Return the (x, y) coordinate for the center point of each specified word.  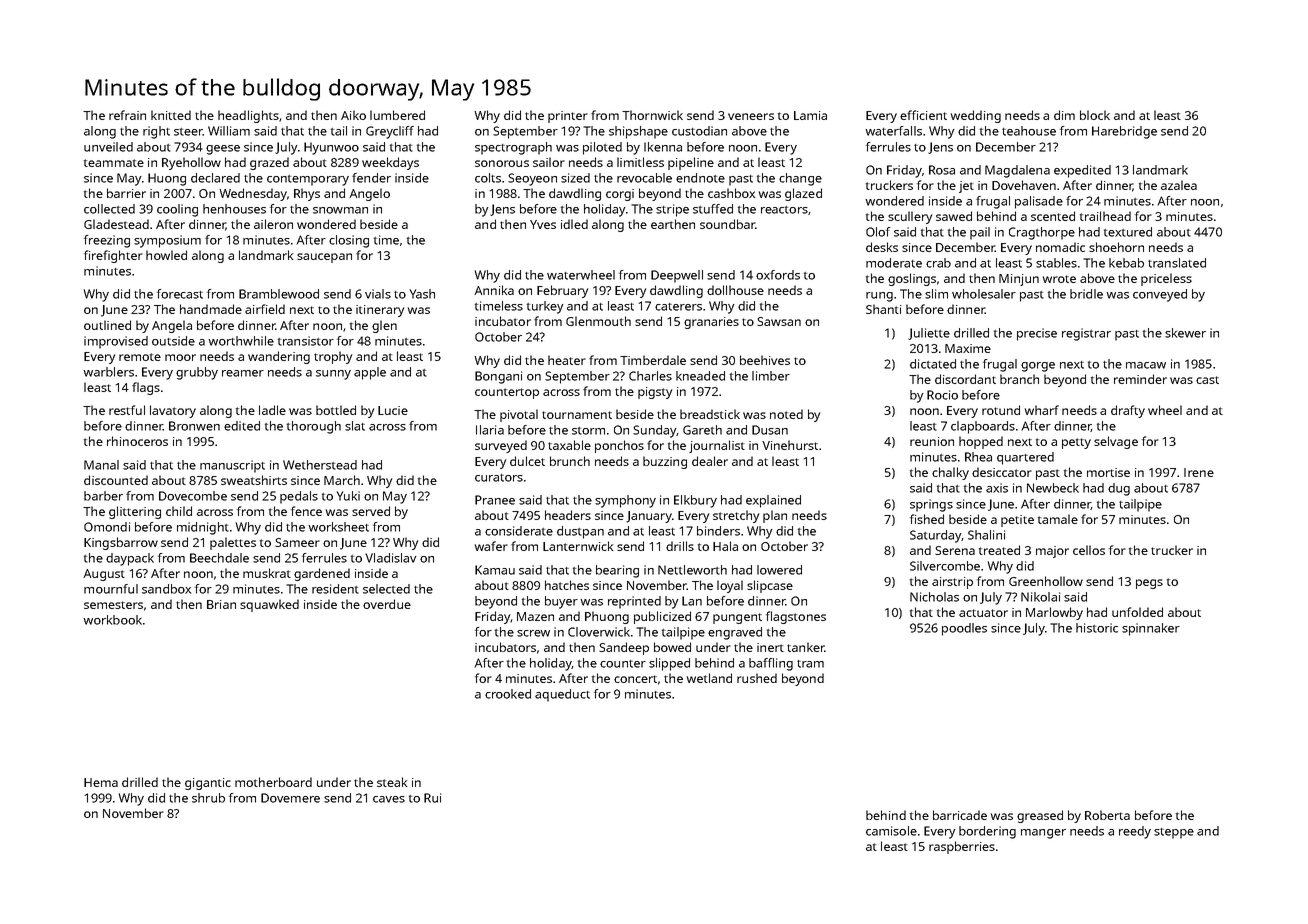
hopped (981, 442)
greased (1040, 816)
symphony (625, 501)
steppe (1174, 833)
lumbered (397, 115)
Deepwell (677, 276)
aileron (273, 224)
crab (938, 263)
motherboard (273, 782)
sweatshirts (254, 480)
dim (1064, 115)
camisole (891, 831)
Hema (101, 782)
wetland (709, 678)
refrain (127, 115)
